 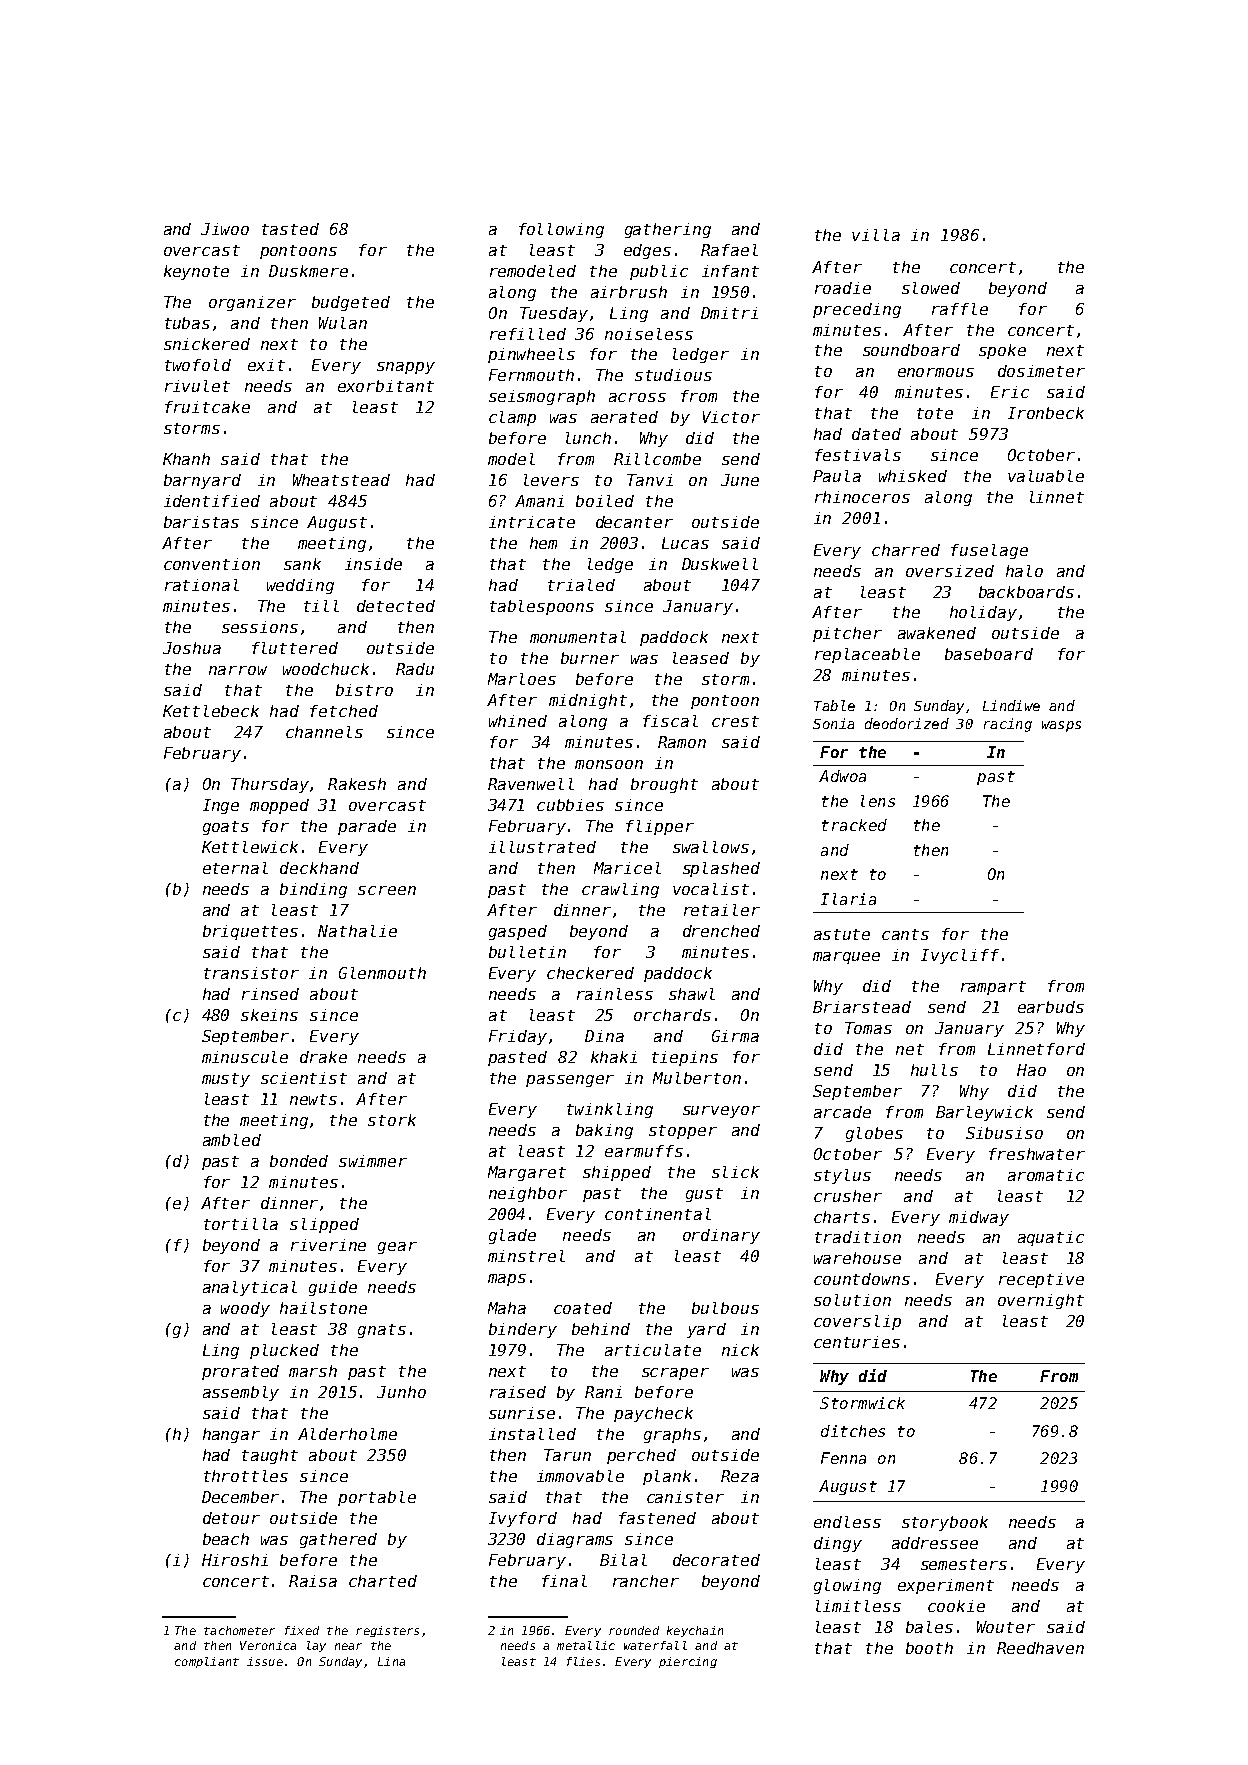 I want to click on tasted, so click(x=290, y=229).
